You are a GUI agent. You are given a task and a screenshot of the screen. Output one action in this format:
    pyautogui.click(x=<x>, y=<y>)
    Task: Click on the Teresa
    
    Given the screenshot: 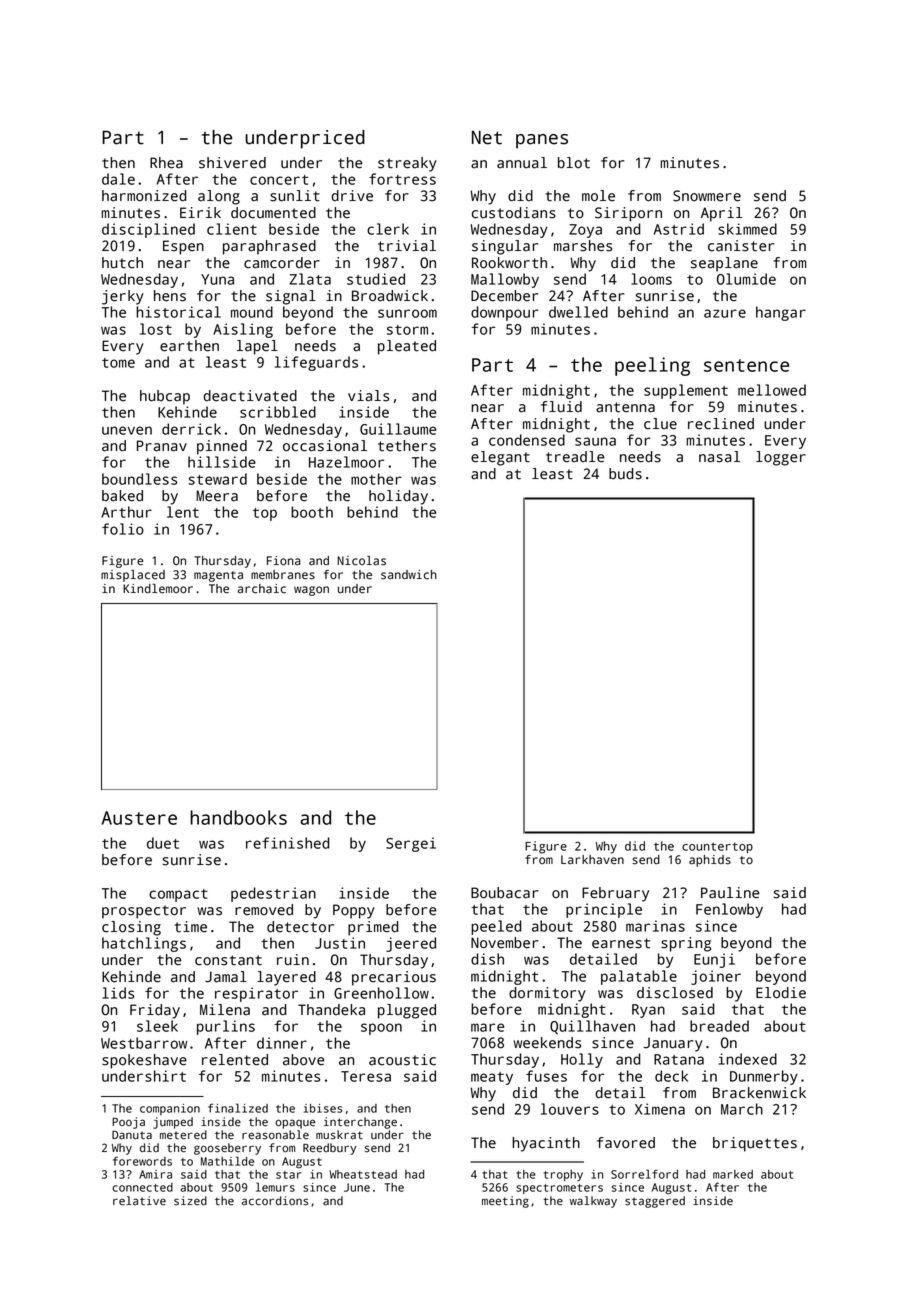 What is the action you would take?
    pyautogui.click(x=366, y=1076)
